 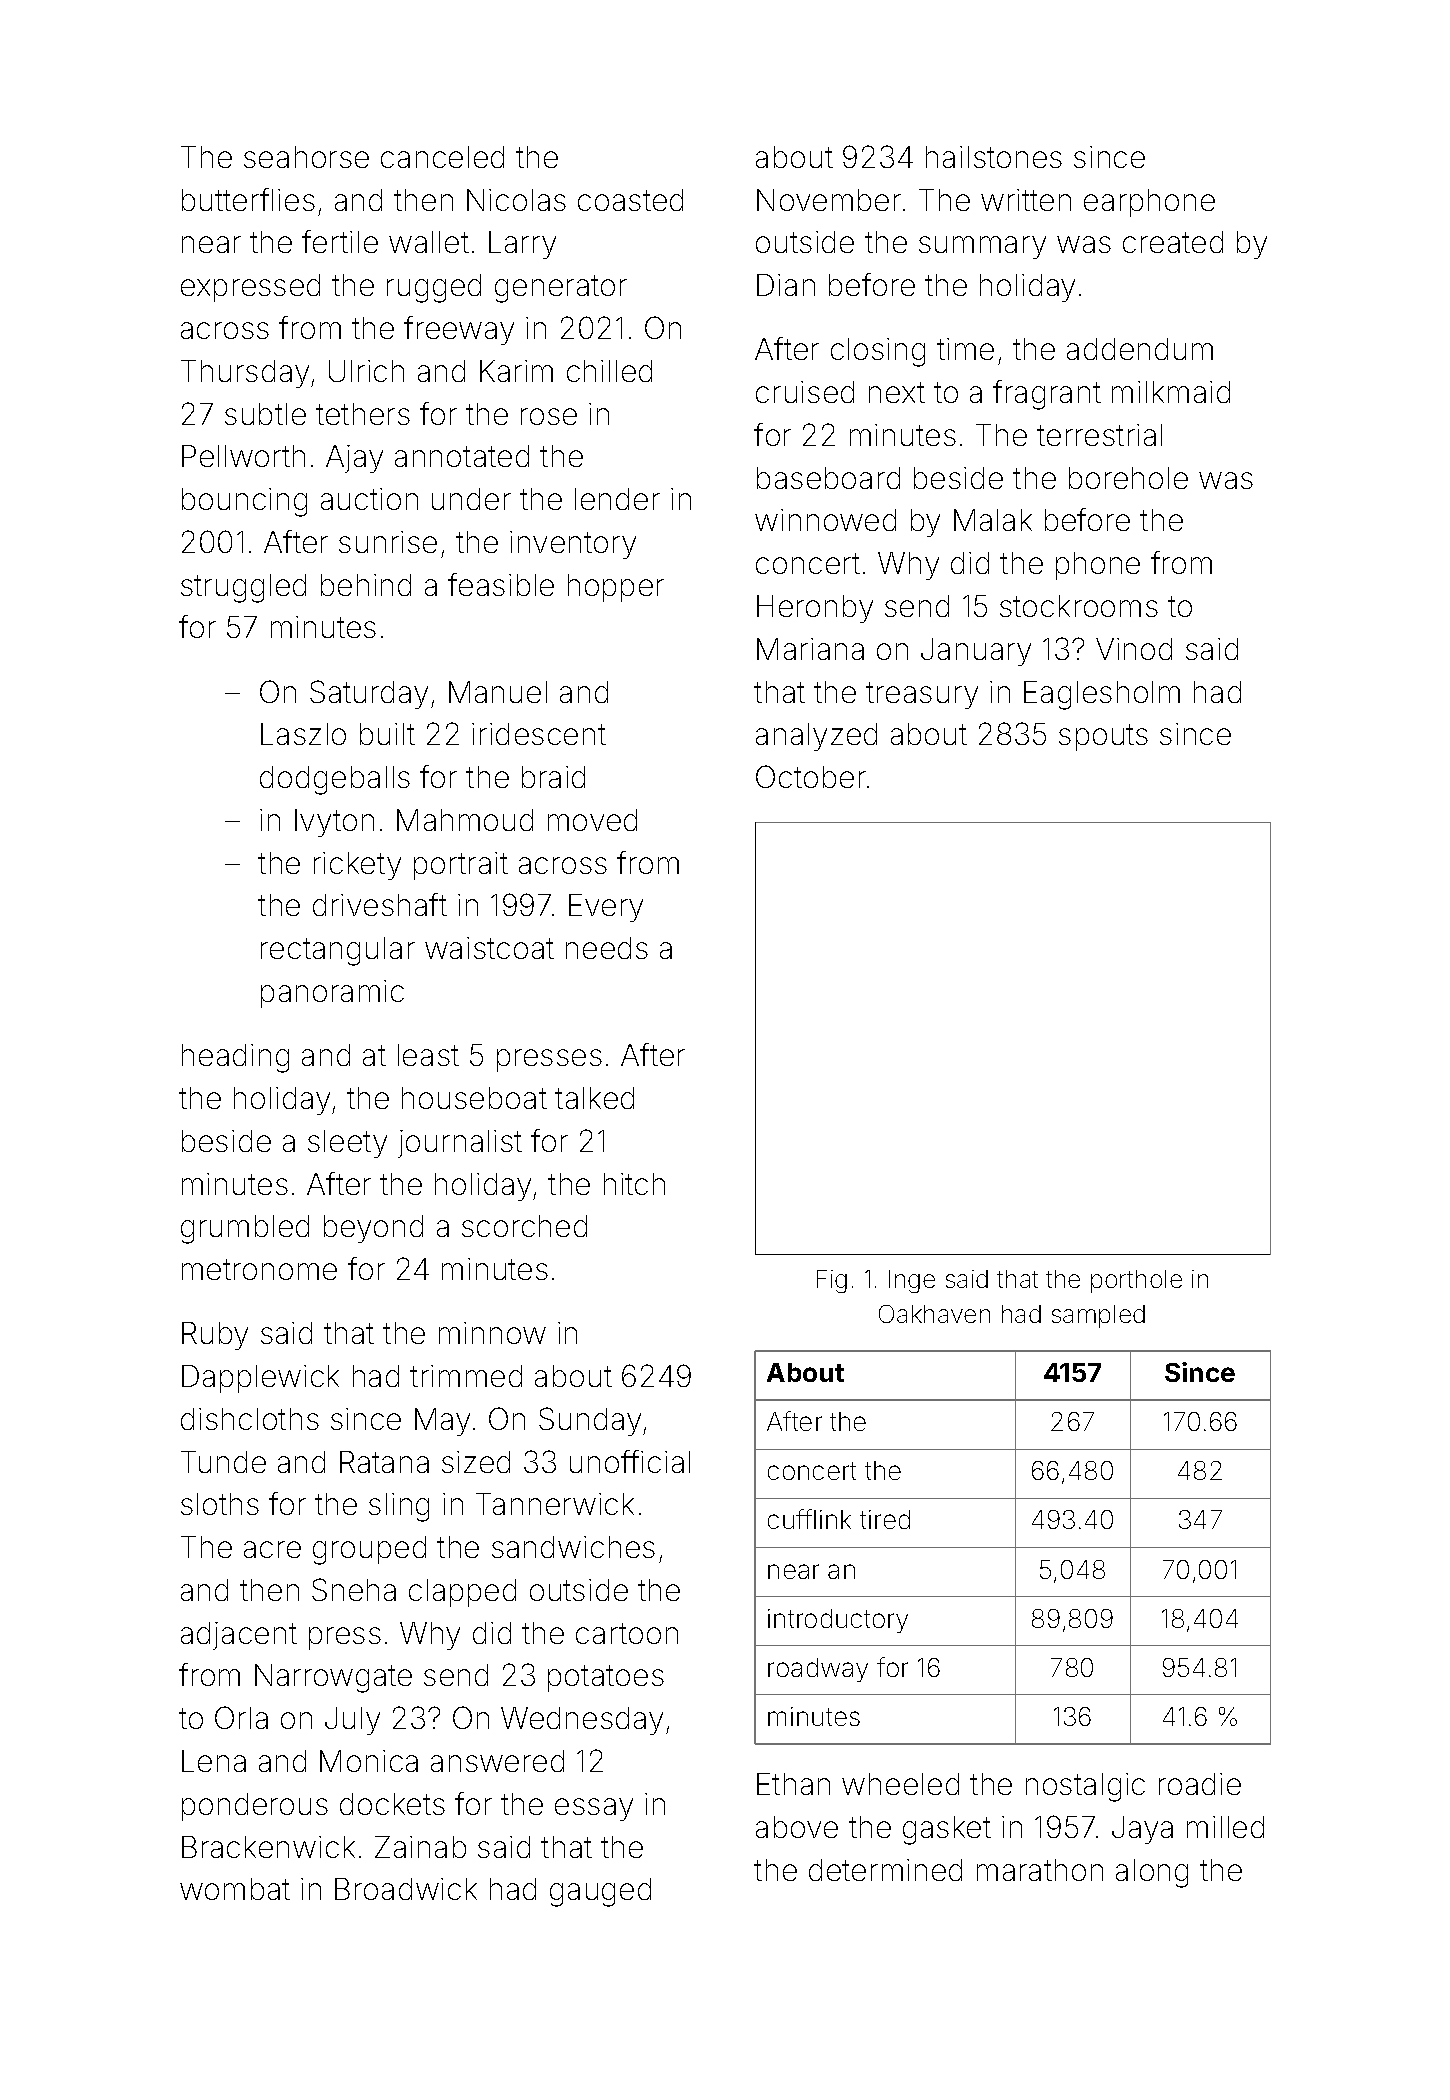 I want to click on November, so click(x=829, y=200).
